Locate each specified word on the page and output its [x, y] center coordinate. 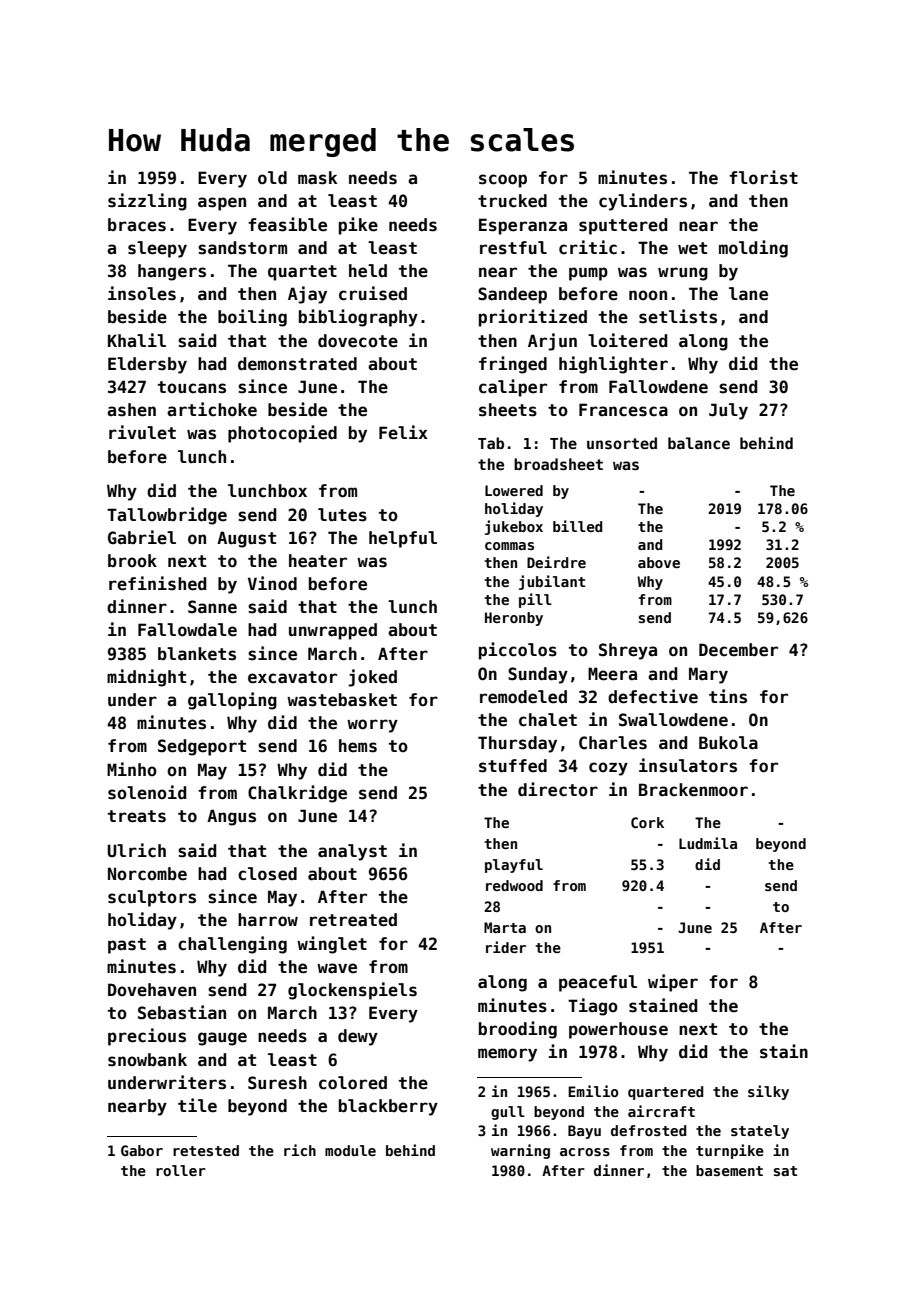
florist [763, 177]
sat [785, 1171]
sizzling [147, 202]
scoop [503, 181]
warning [520, 1151]
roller [181, 1170]
